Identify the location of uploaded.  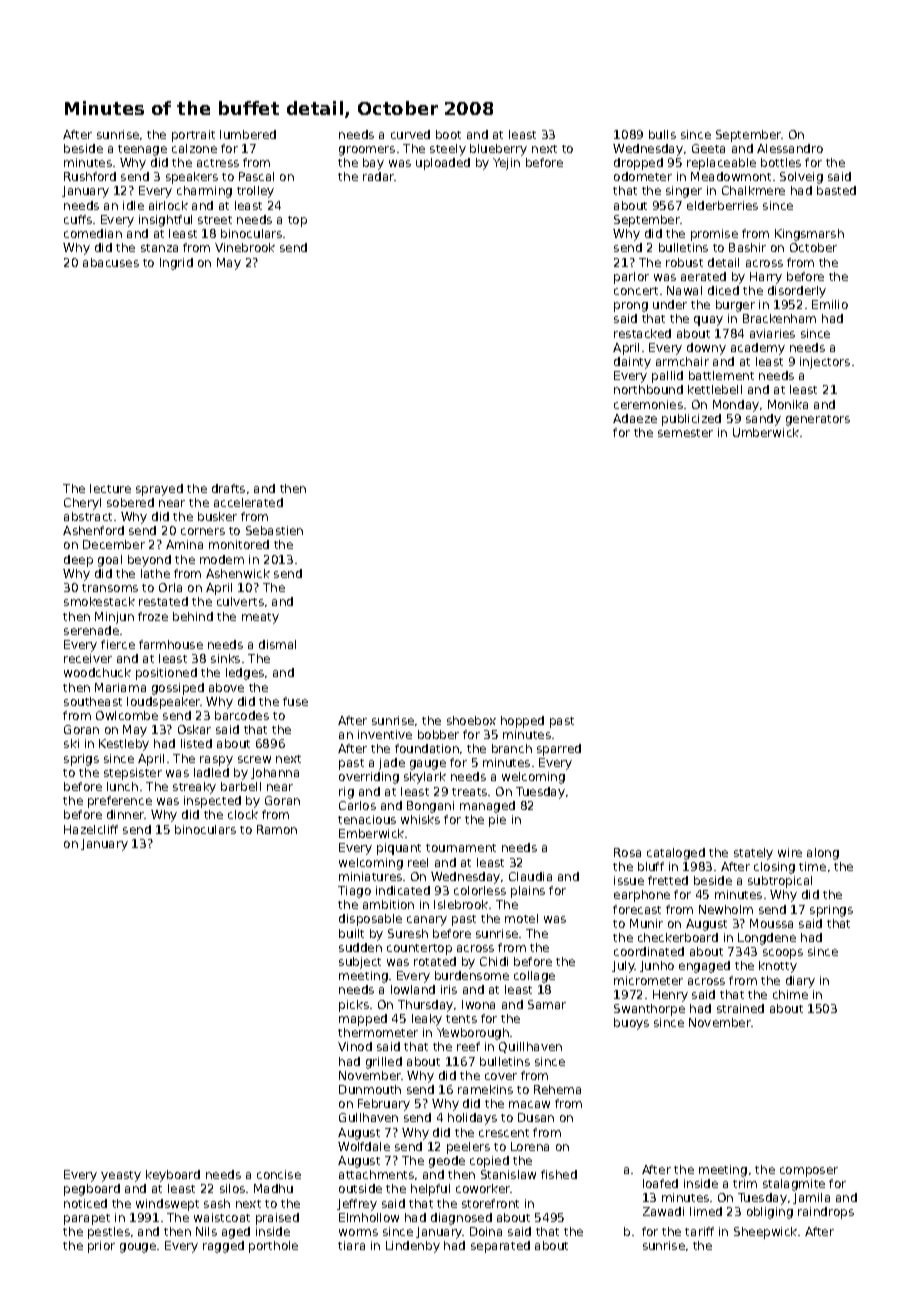
(443, 164).
